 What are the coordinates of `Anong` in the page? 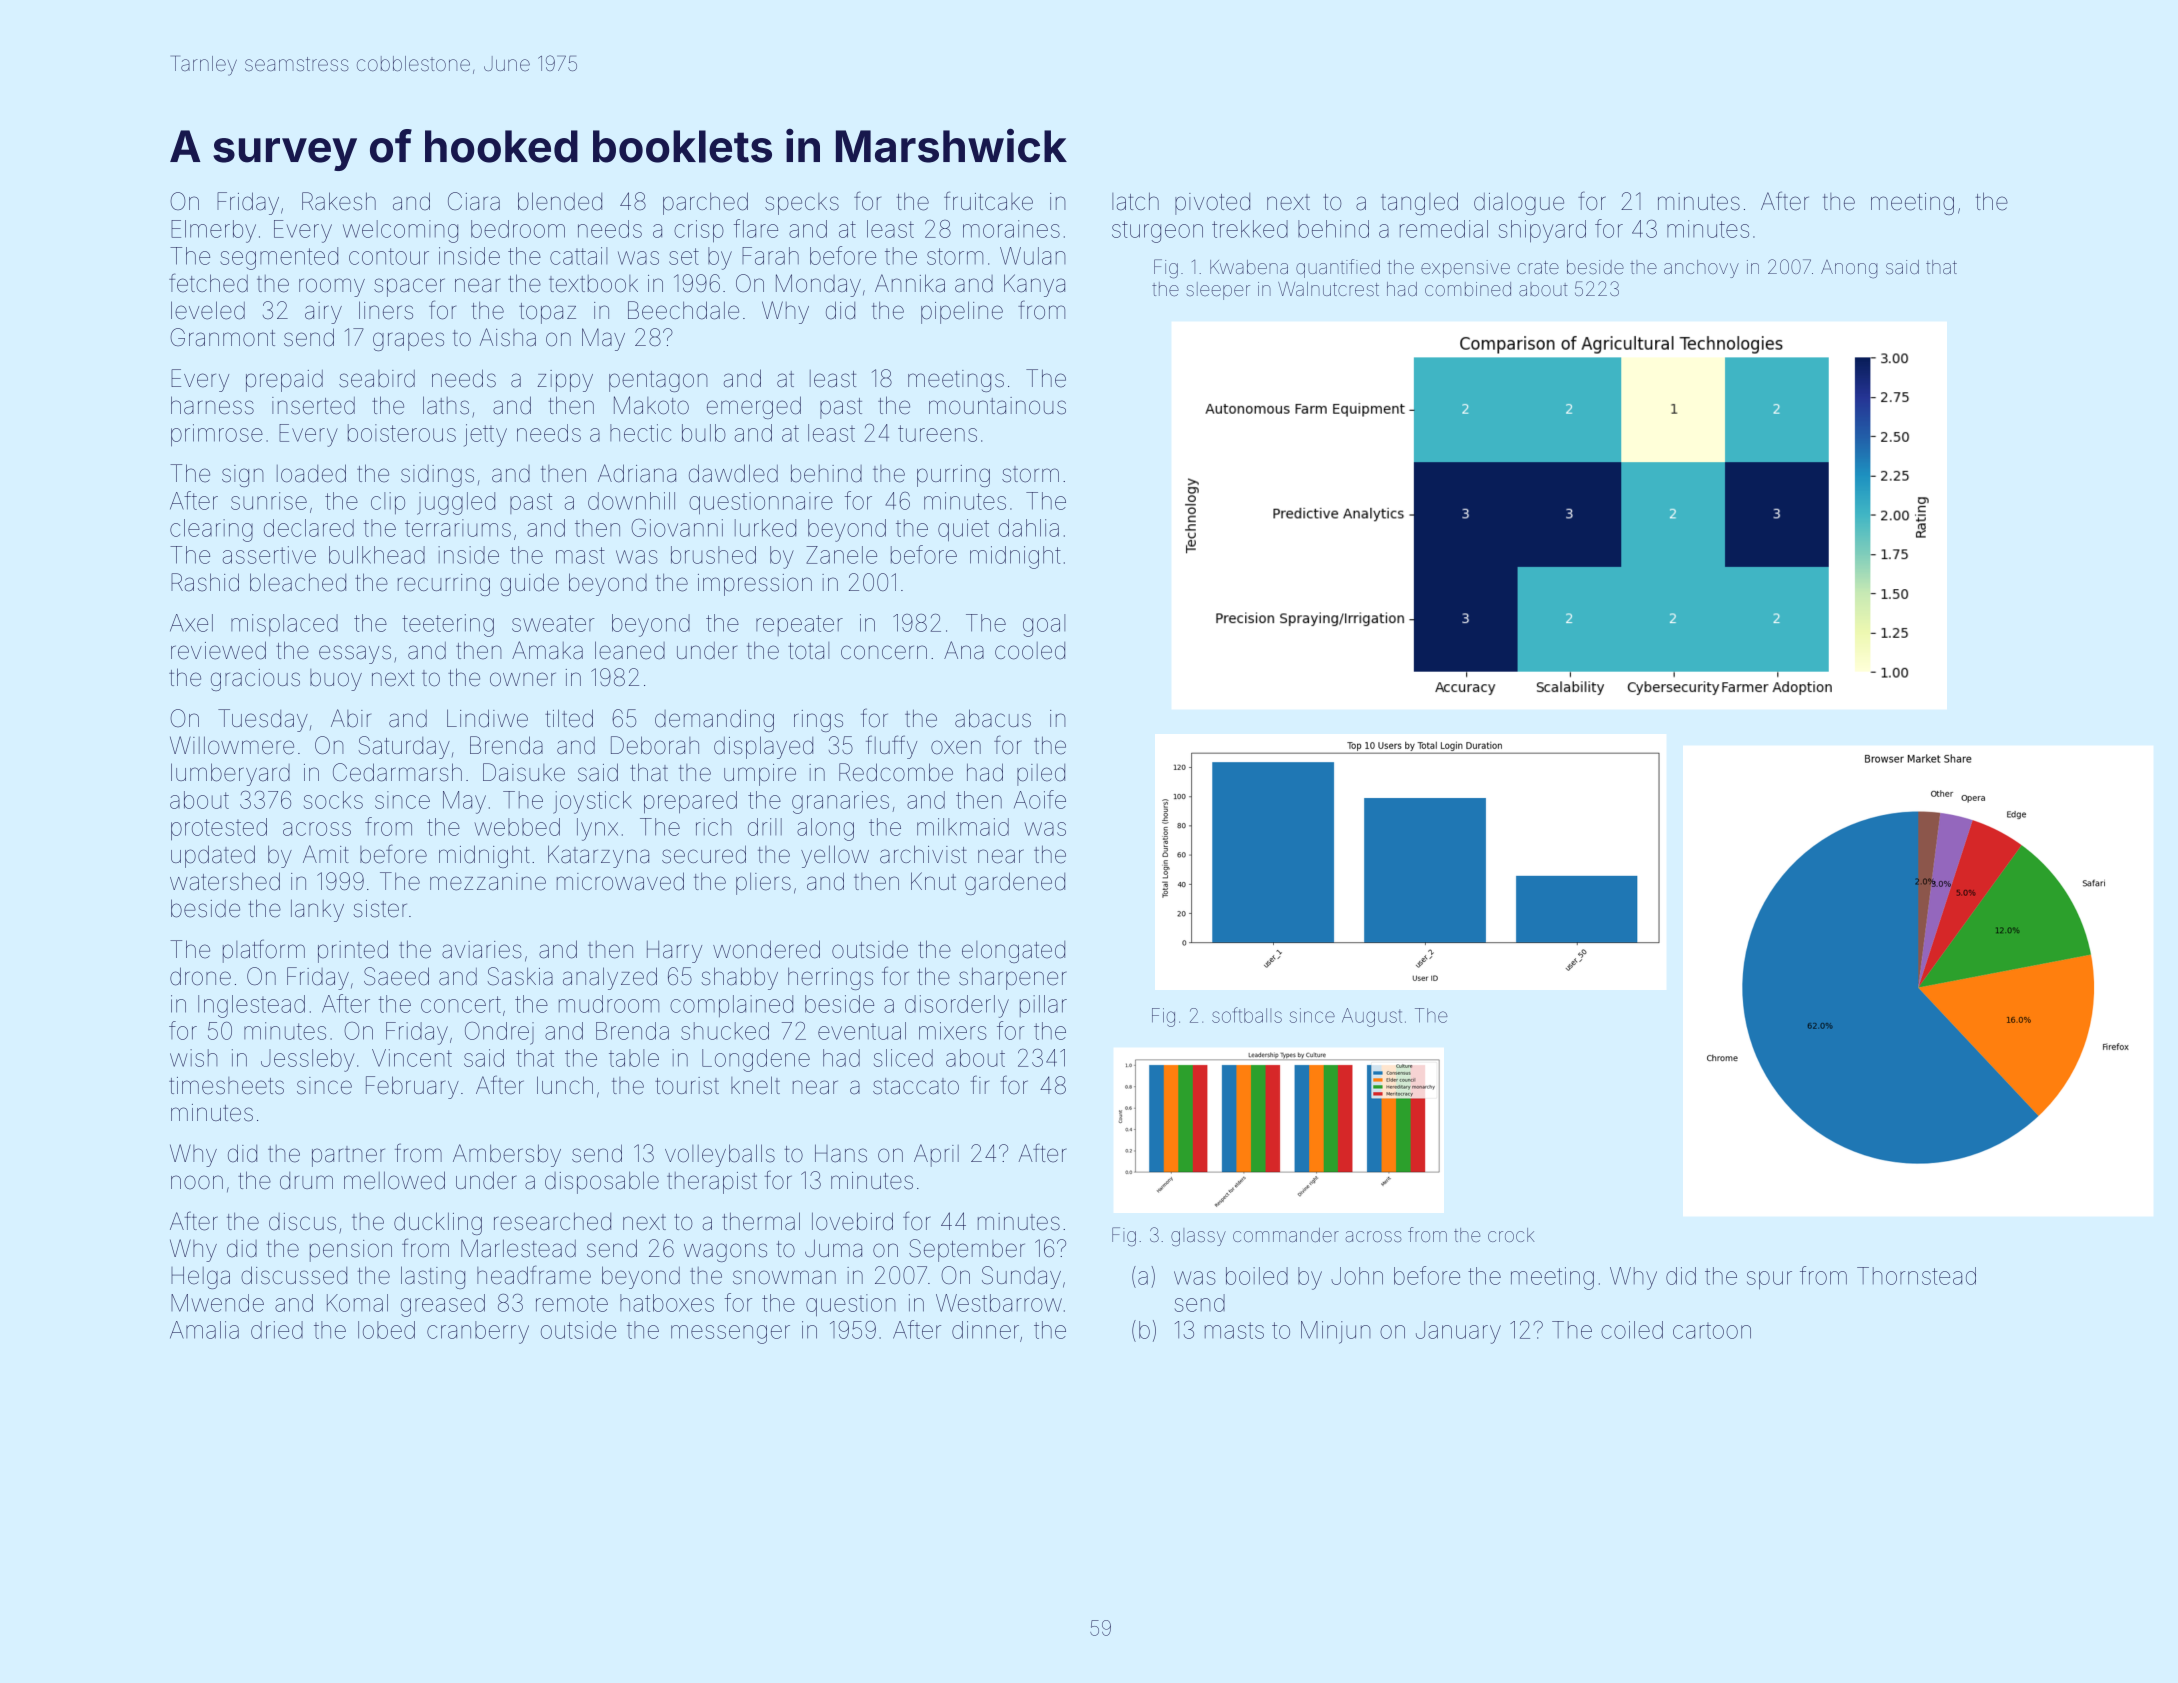 It's located at (1849, 269).
